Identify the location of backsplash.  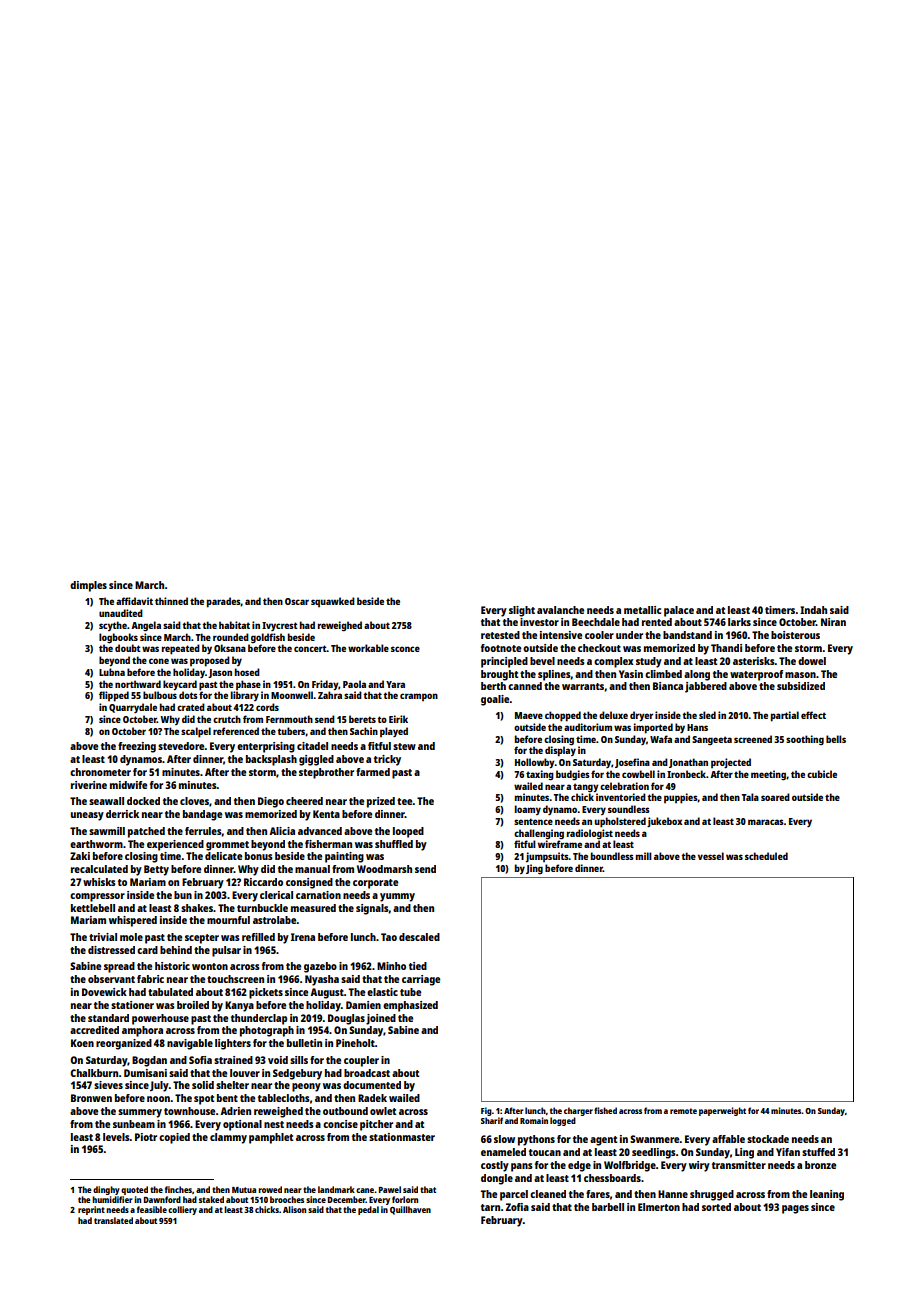
(271, 760).
